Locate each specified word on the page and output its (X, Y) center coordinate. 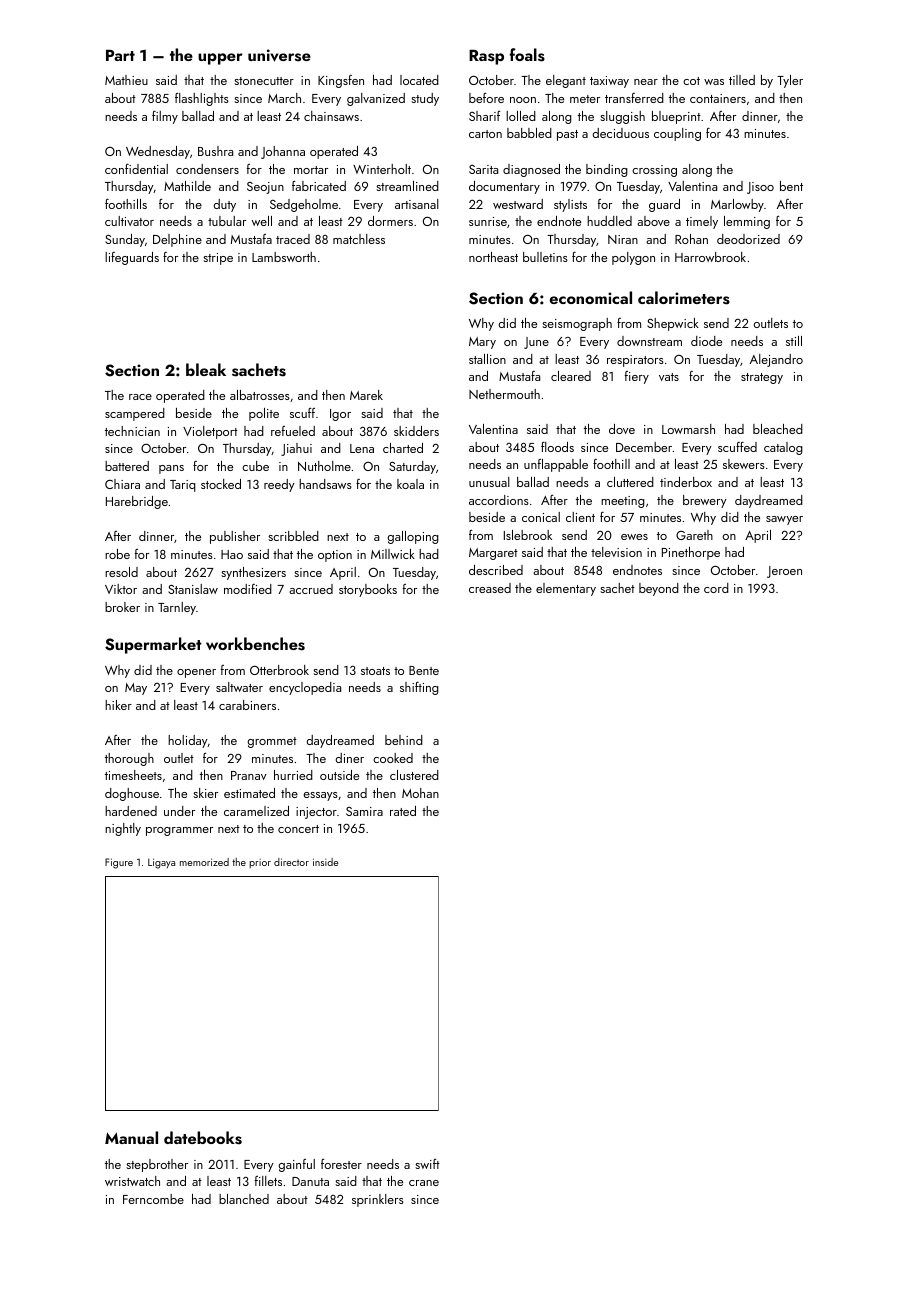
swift (427, 1163)
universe (279, 55)
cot (691, 81)
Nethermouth (504, 394)
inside (325, 862)
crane (424, 1183)
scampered (135, 414)
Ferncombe (153, 1199)
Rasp (486, 57)
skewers (744, 464)
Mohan (420, 793)
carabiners (247, 705)
